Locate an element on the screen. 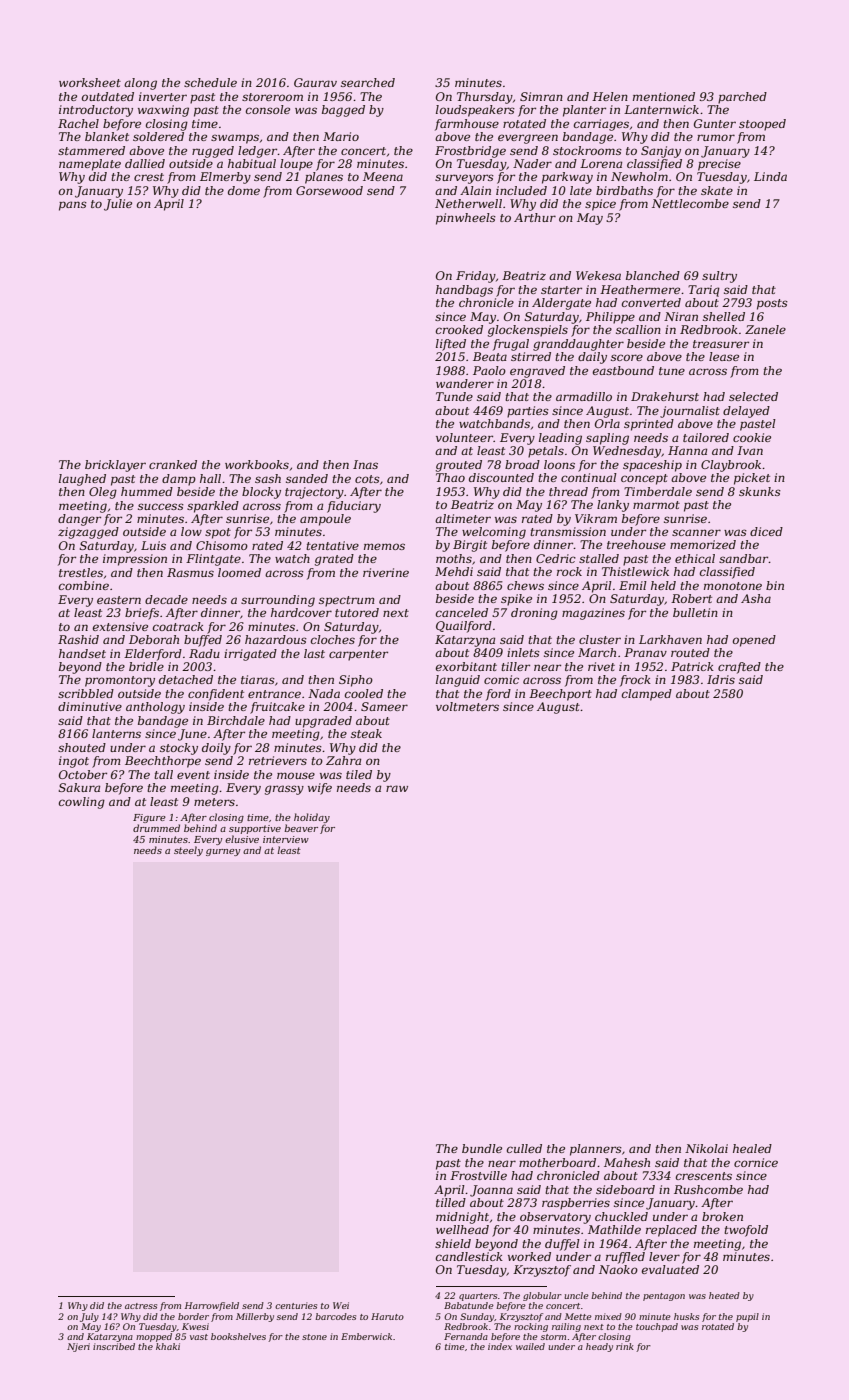  combine is located at coordinates (84, 585).
